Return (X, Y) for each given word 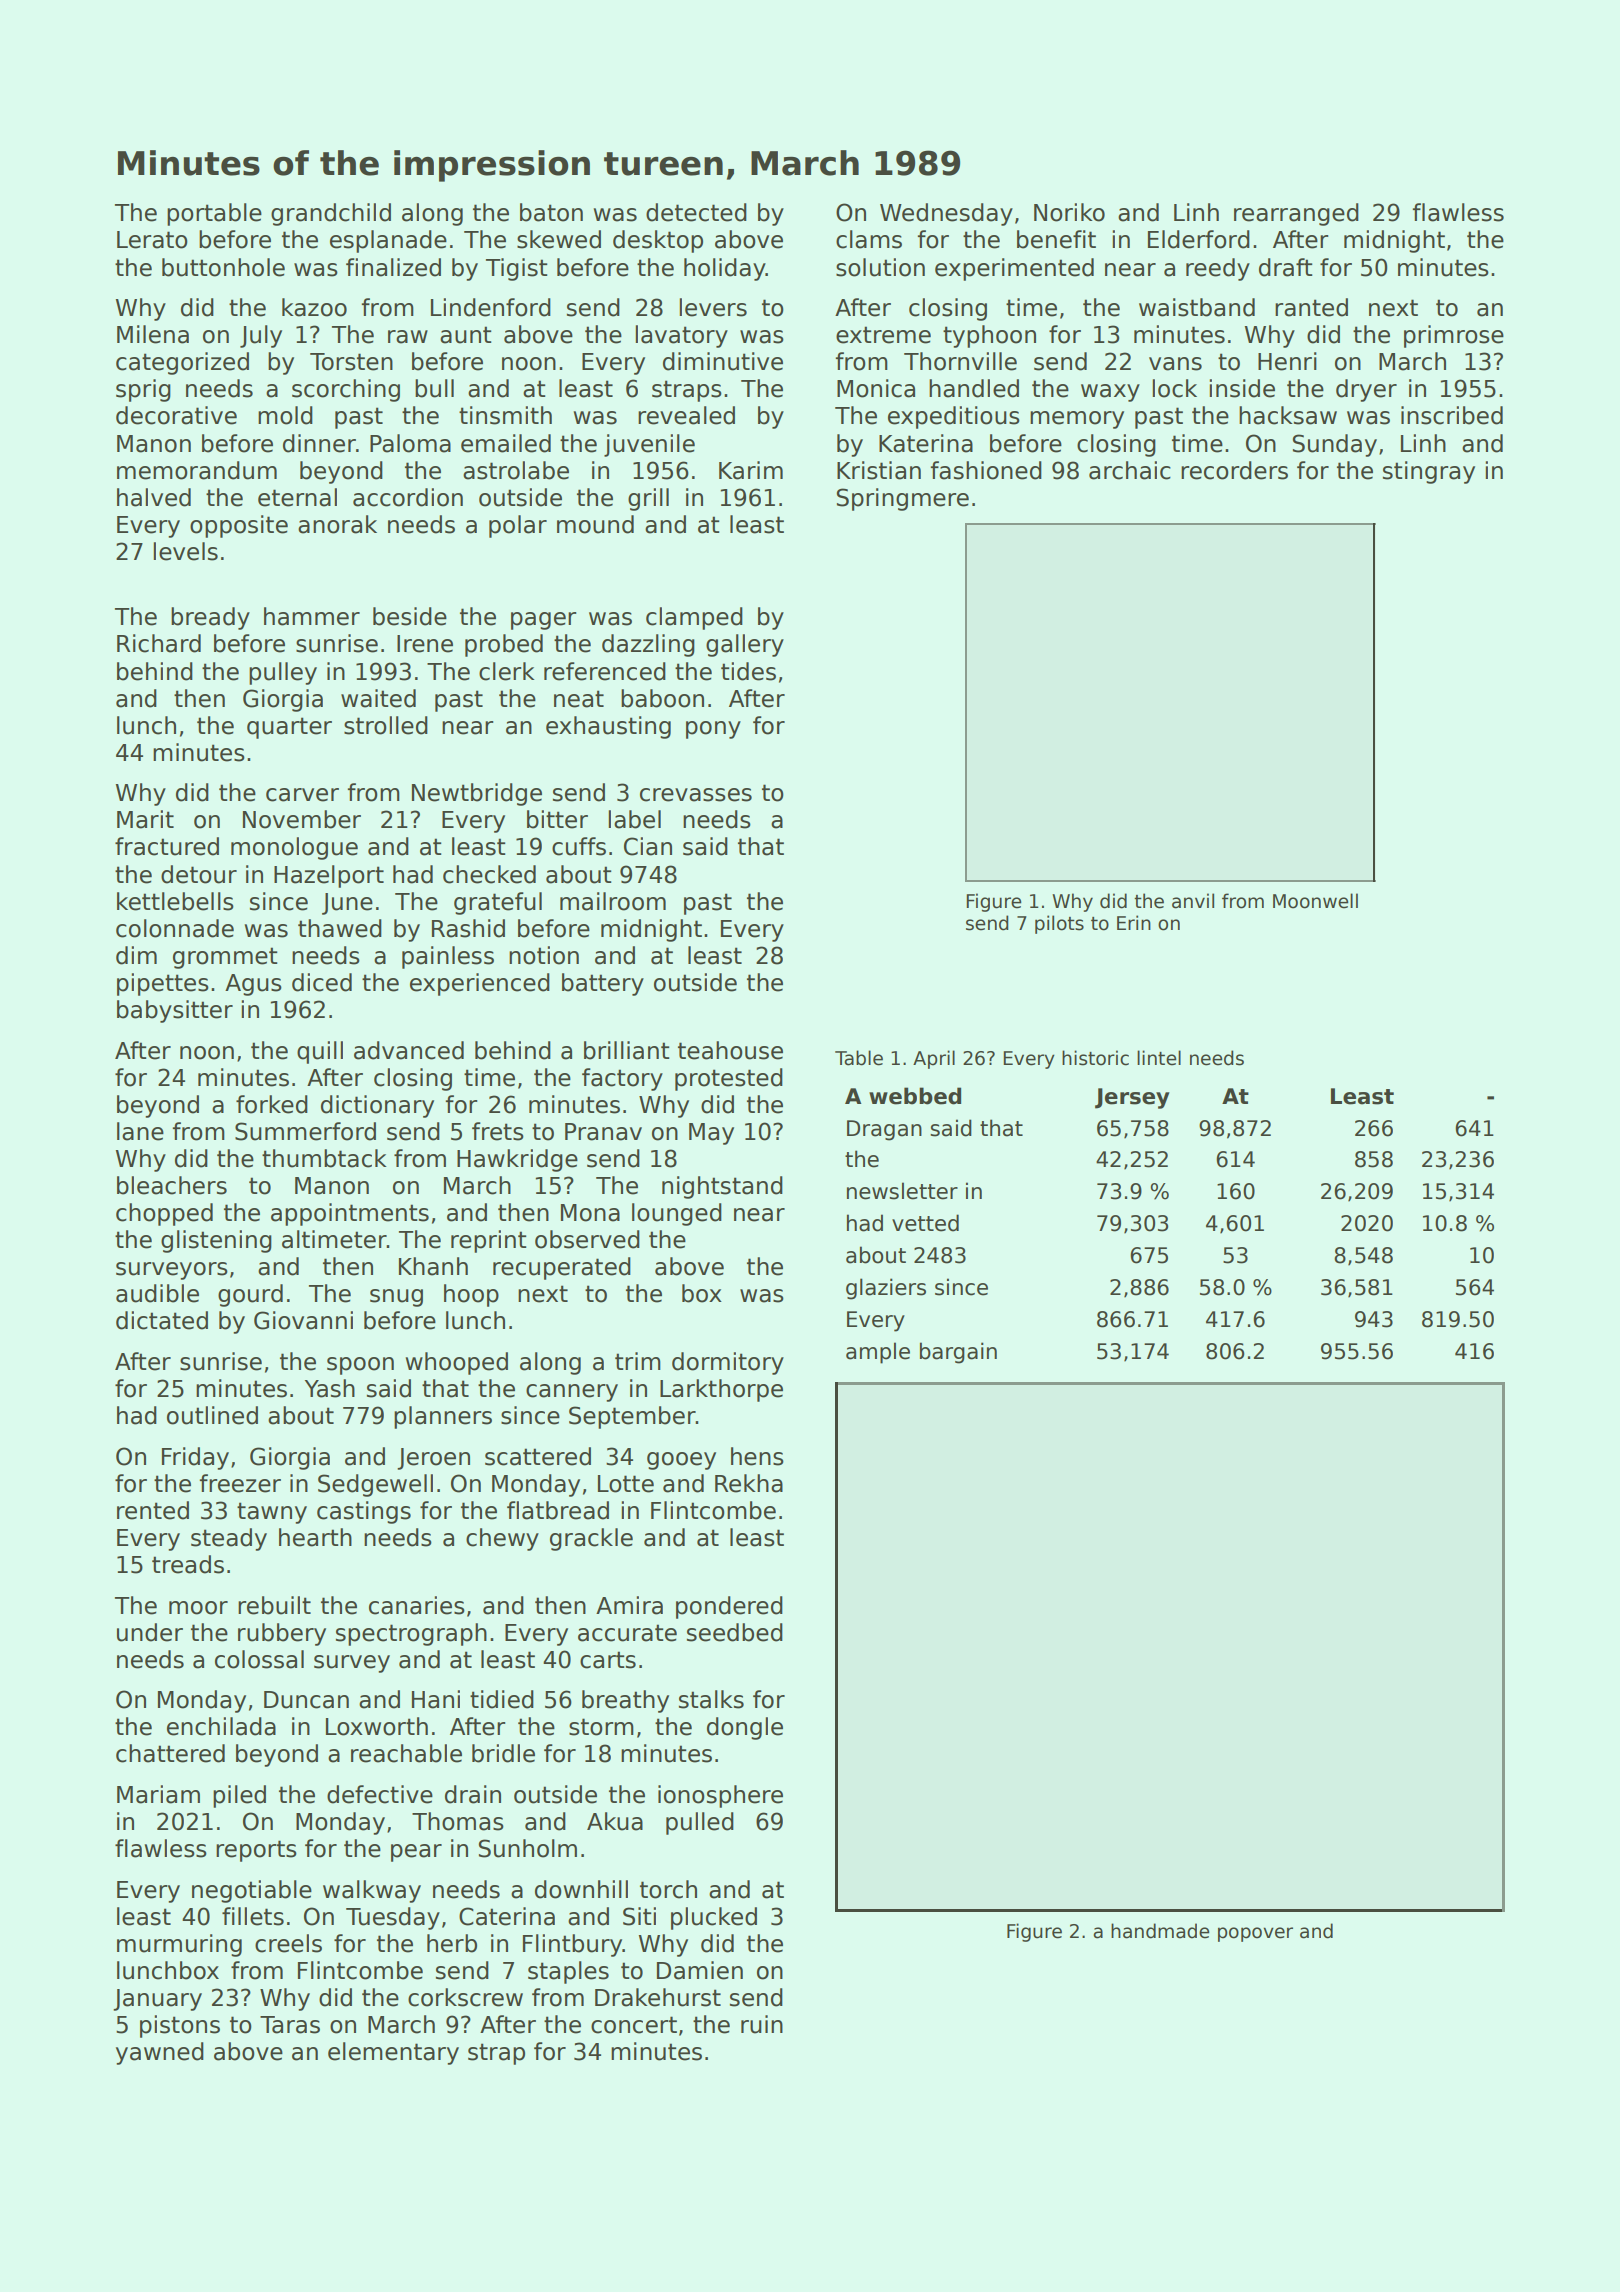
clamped (694, 618)
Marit (145, 819)
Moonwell (1315, 901)
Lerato (152, 240)
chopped (164, 1214)
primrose (1454, 336)
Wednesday (946, 214)
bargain (958, 1353)
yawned (160, 2053)
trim (638, 1361)
